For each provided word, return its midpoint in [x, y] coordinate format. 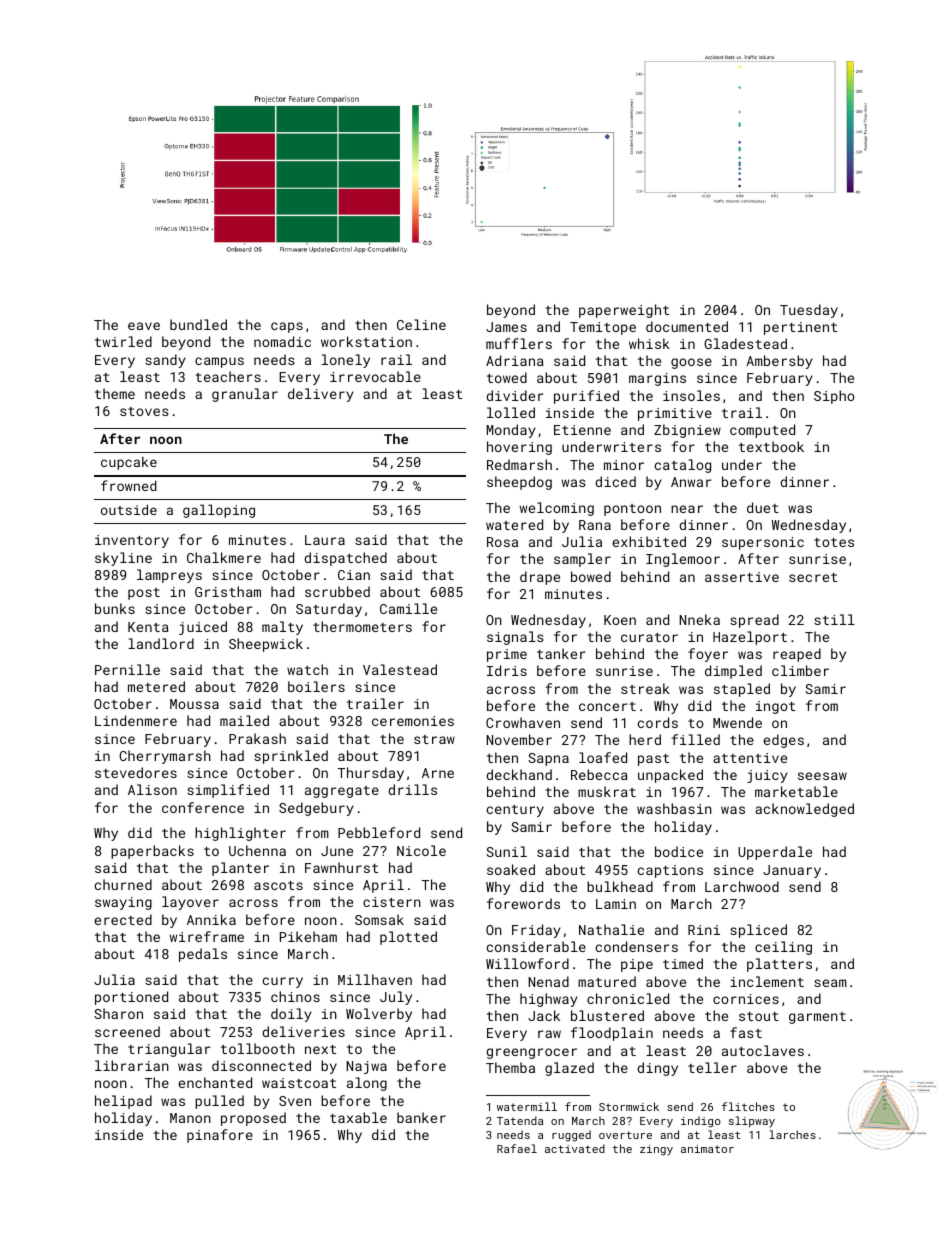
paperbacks [152, 852]
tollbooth [258, 1048]
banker [421, 1117]
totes [834, 542]
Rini [704, 930]
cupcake [129, 463]
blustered [607, 1015]
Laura [325, 540]
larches [792, 1134]
